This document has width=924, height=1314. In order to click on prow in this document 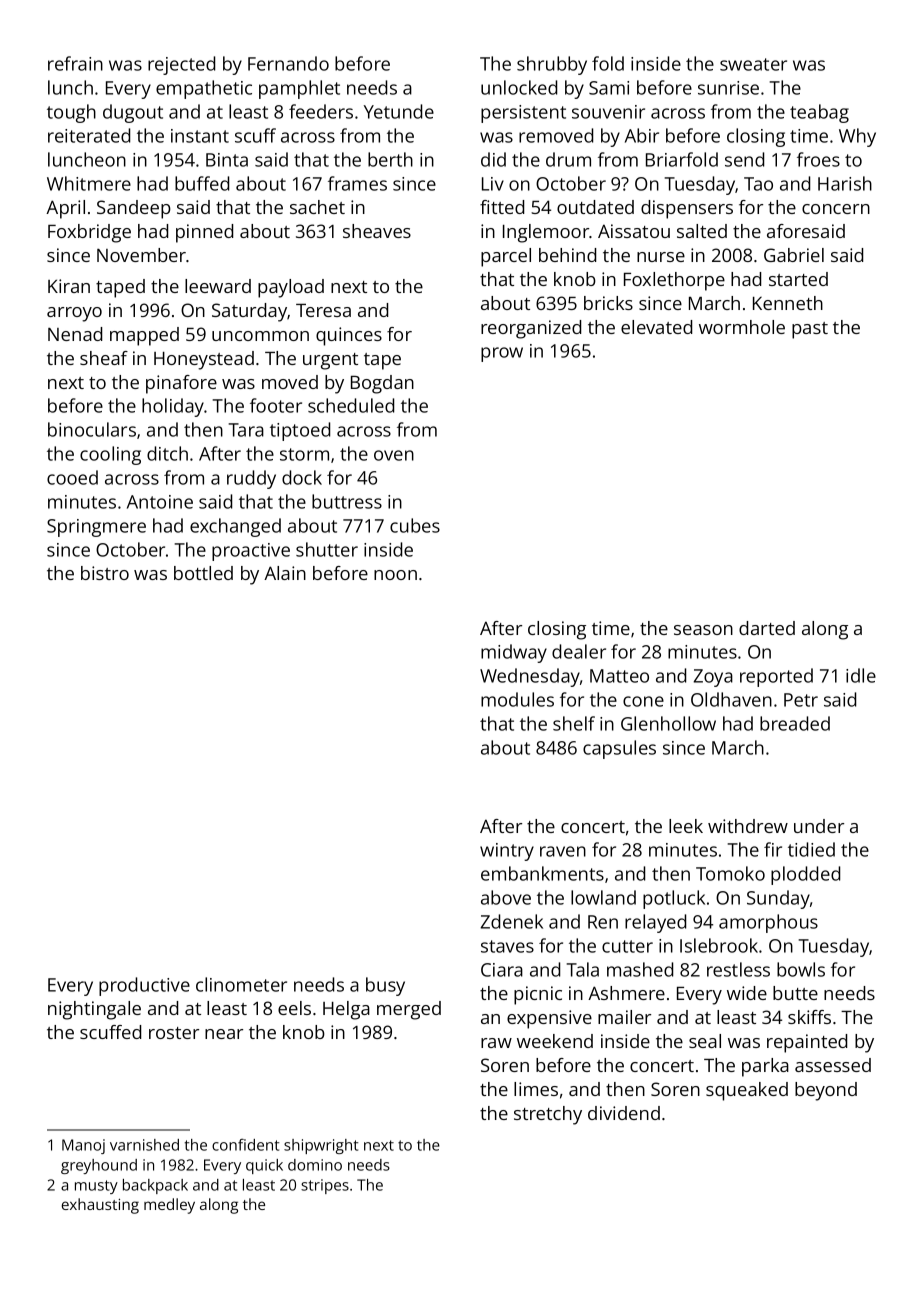, I will do `click(502, 354)`.
